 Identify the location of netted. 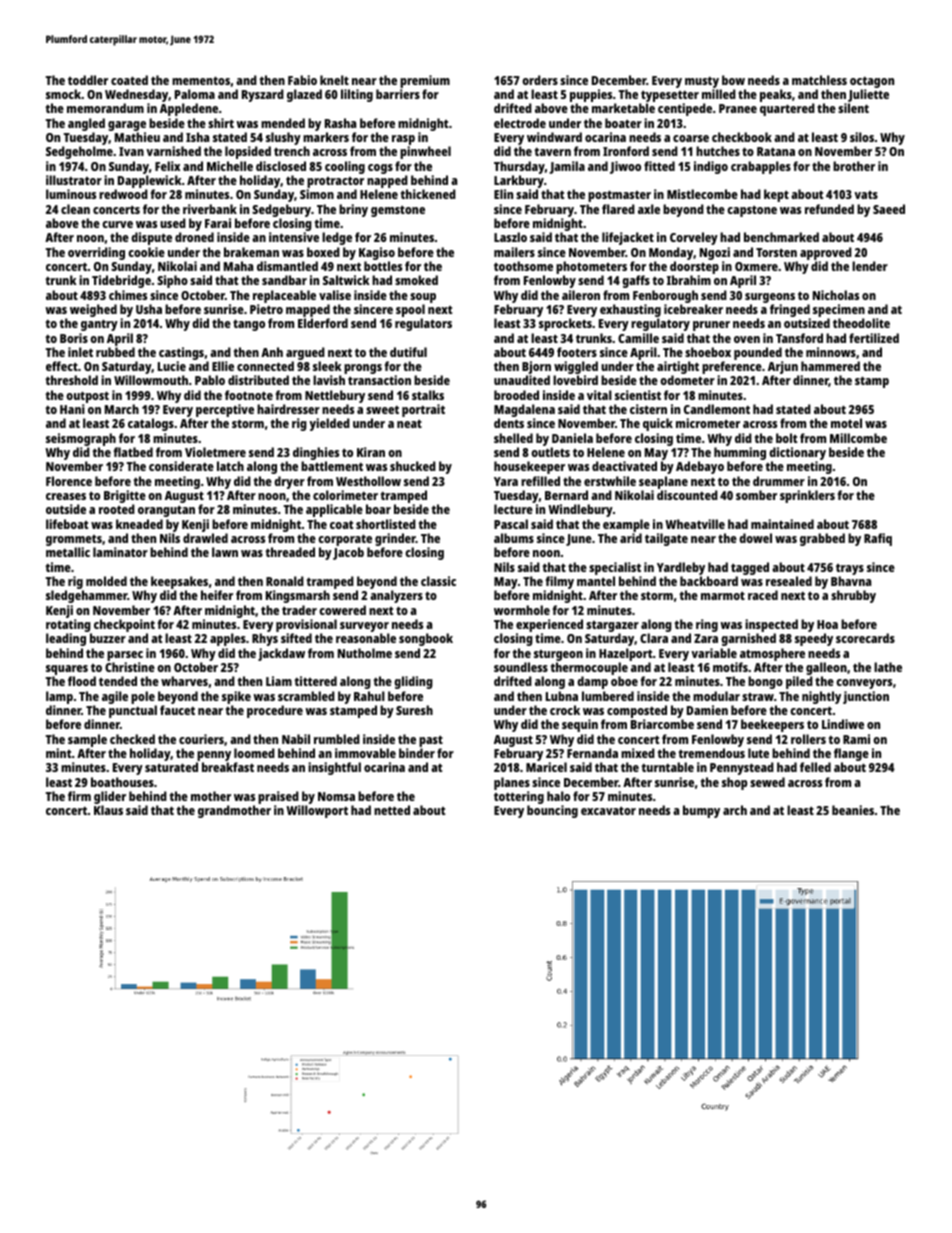
(392, 810).
